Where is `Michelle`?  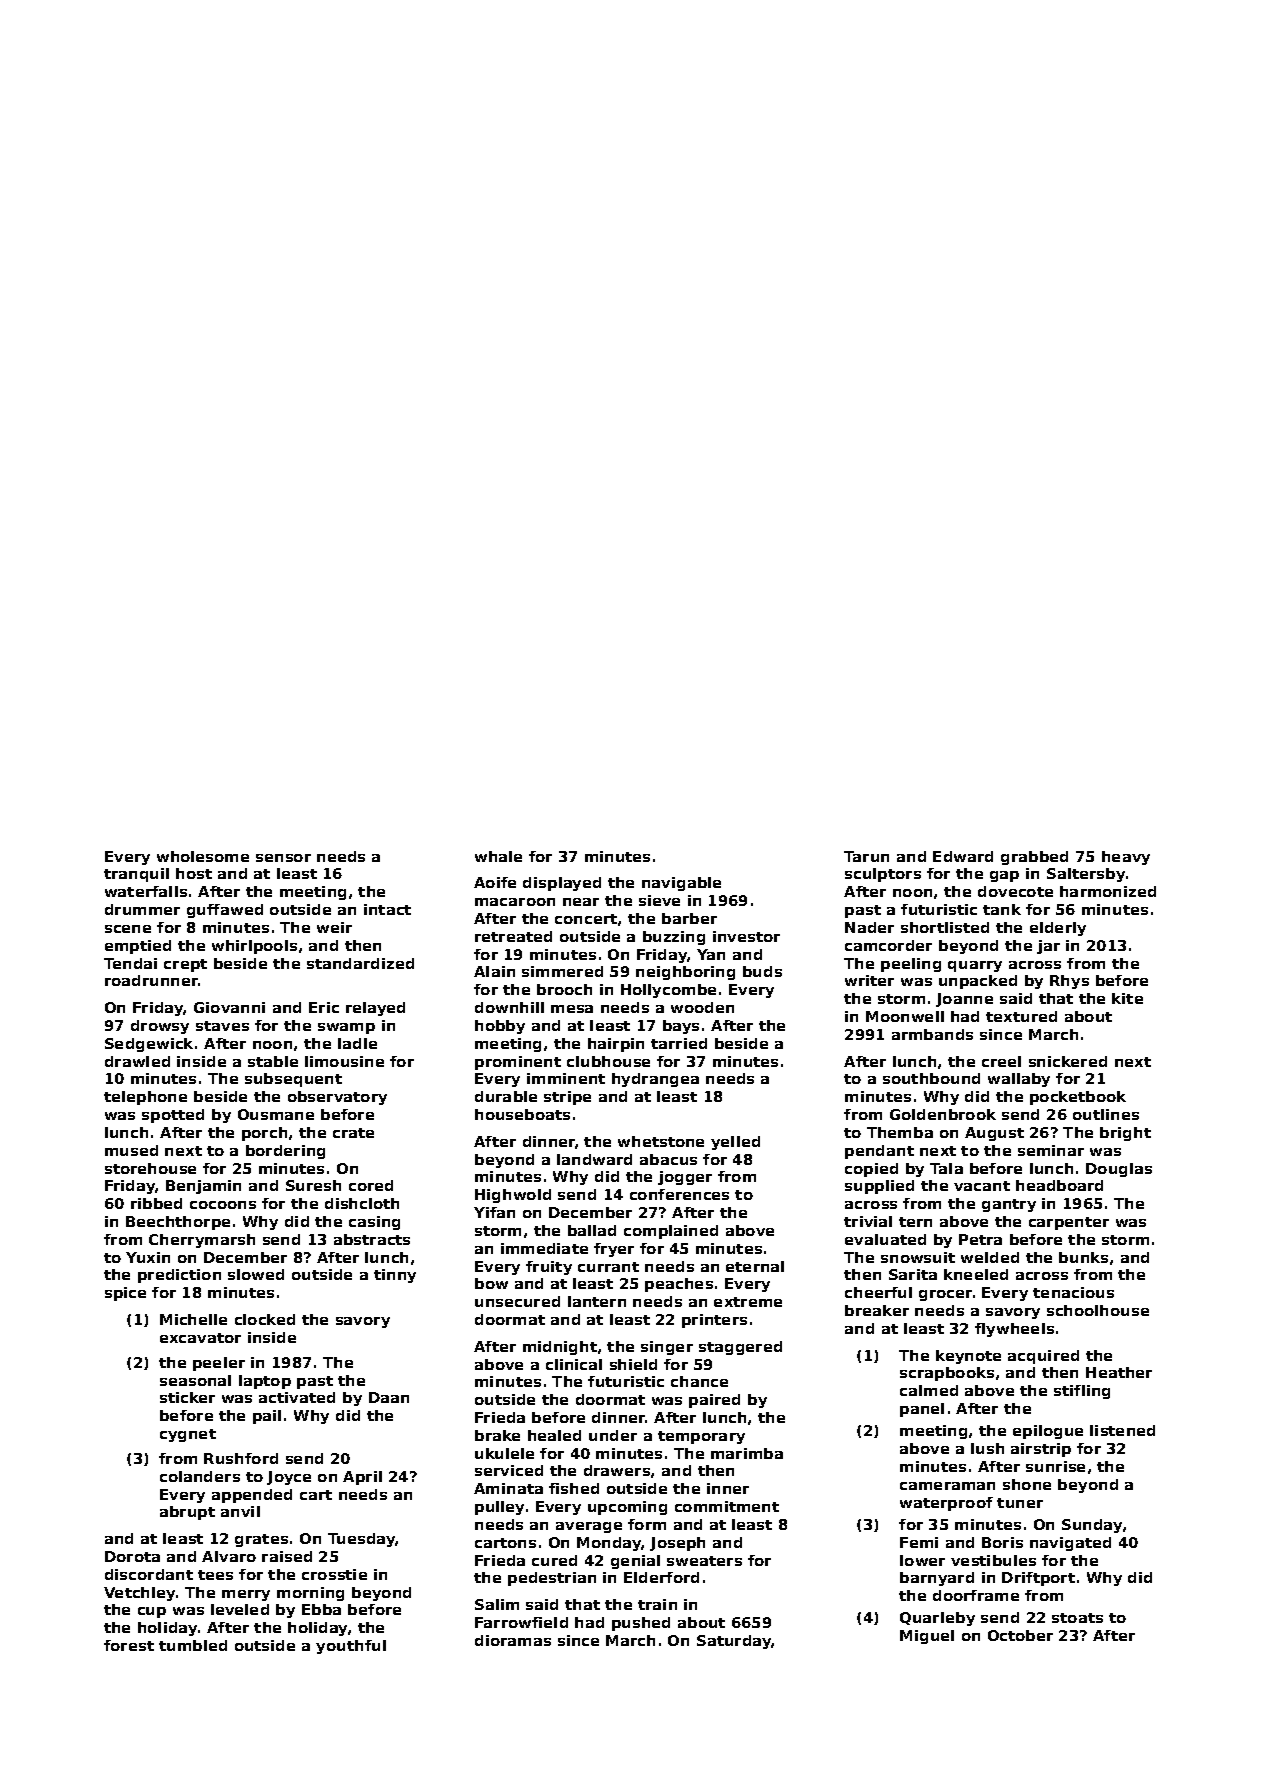
Michelle is located at coordinates (193, 1319).
